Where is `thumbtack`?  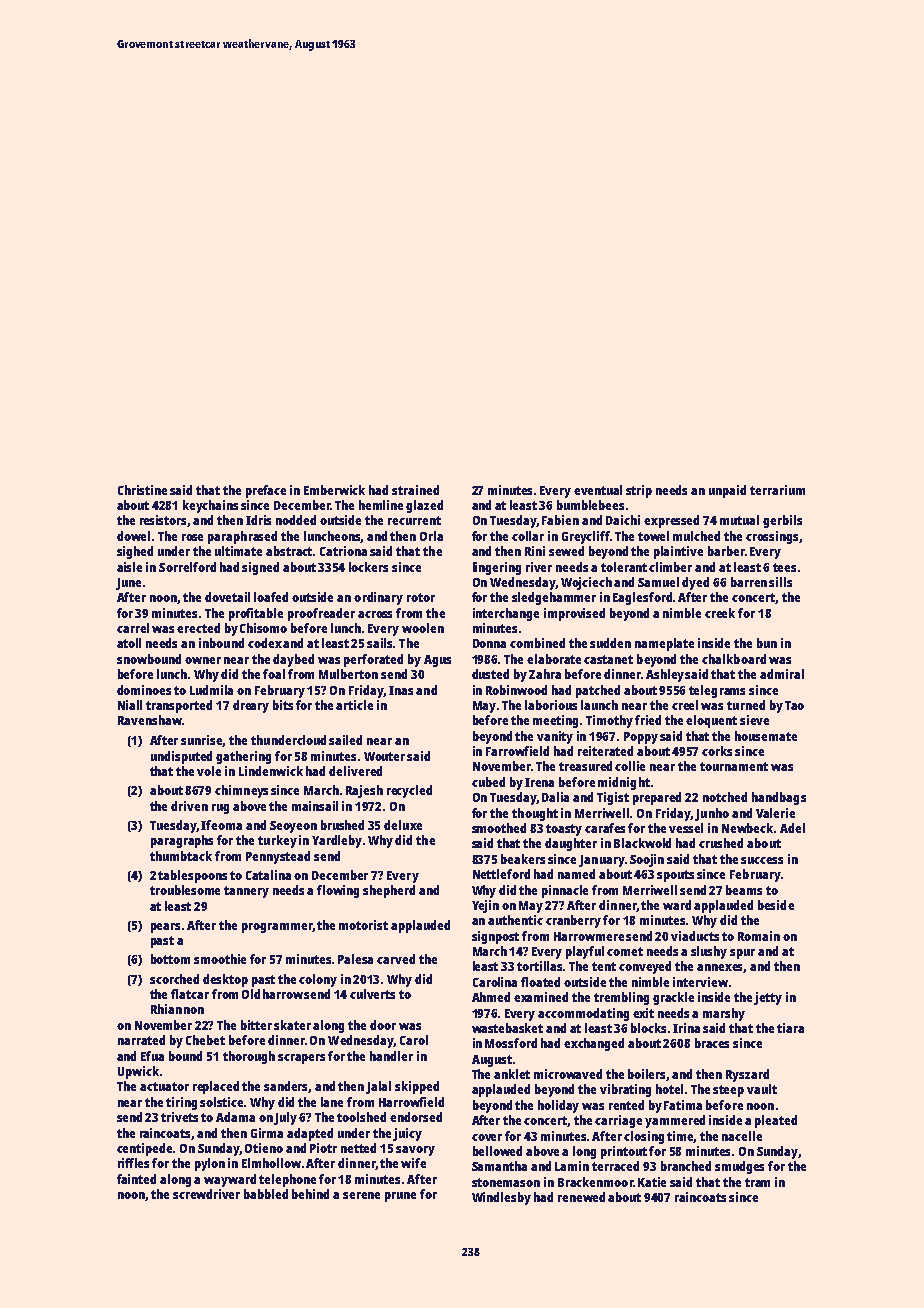
thumbtack is located at coordinates (181, 856).
